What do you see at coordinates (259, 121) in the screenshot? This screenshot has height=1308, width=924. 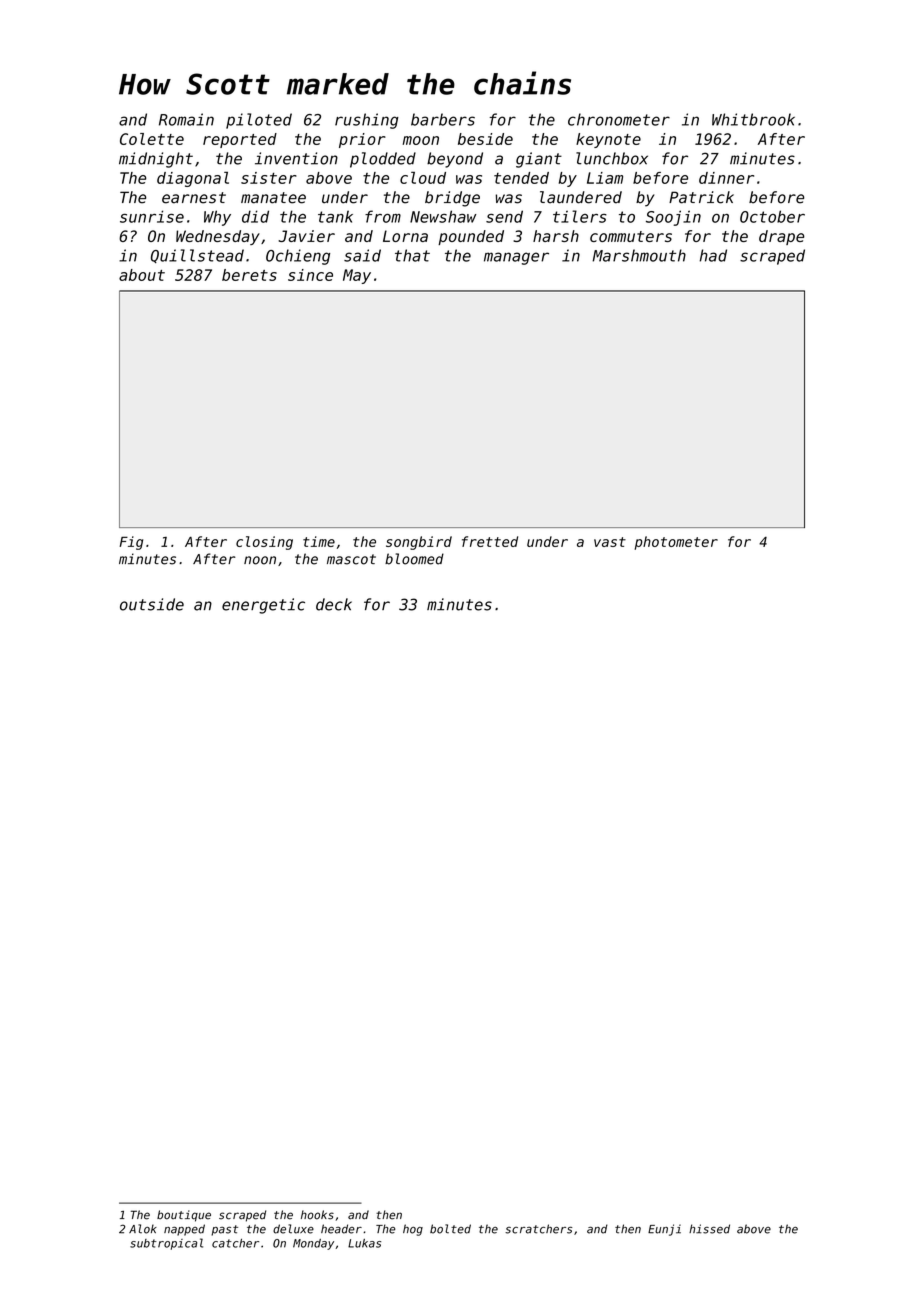 I see `piloted` at bounding box center [259, 121].
